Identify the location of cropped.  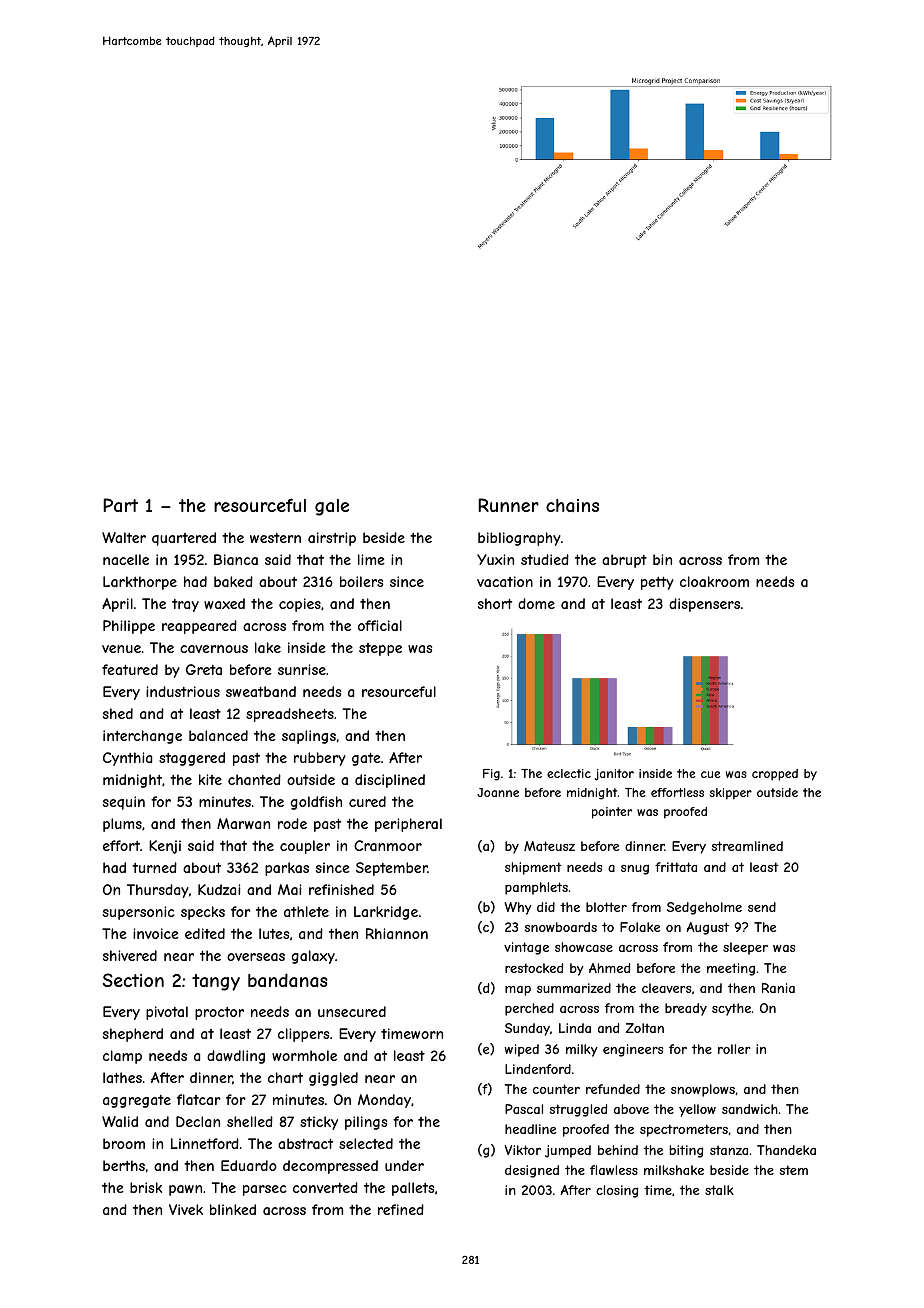
(775, 775).
